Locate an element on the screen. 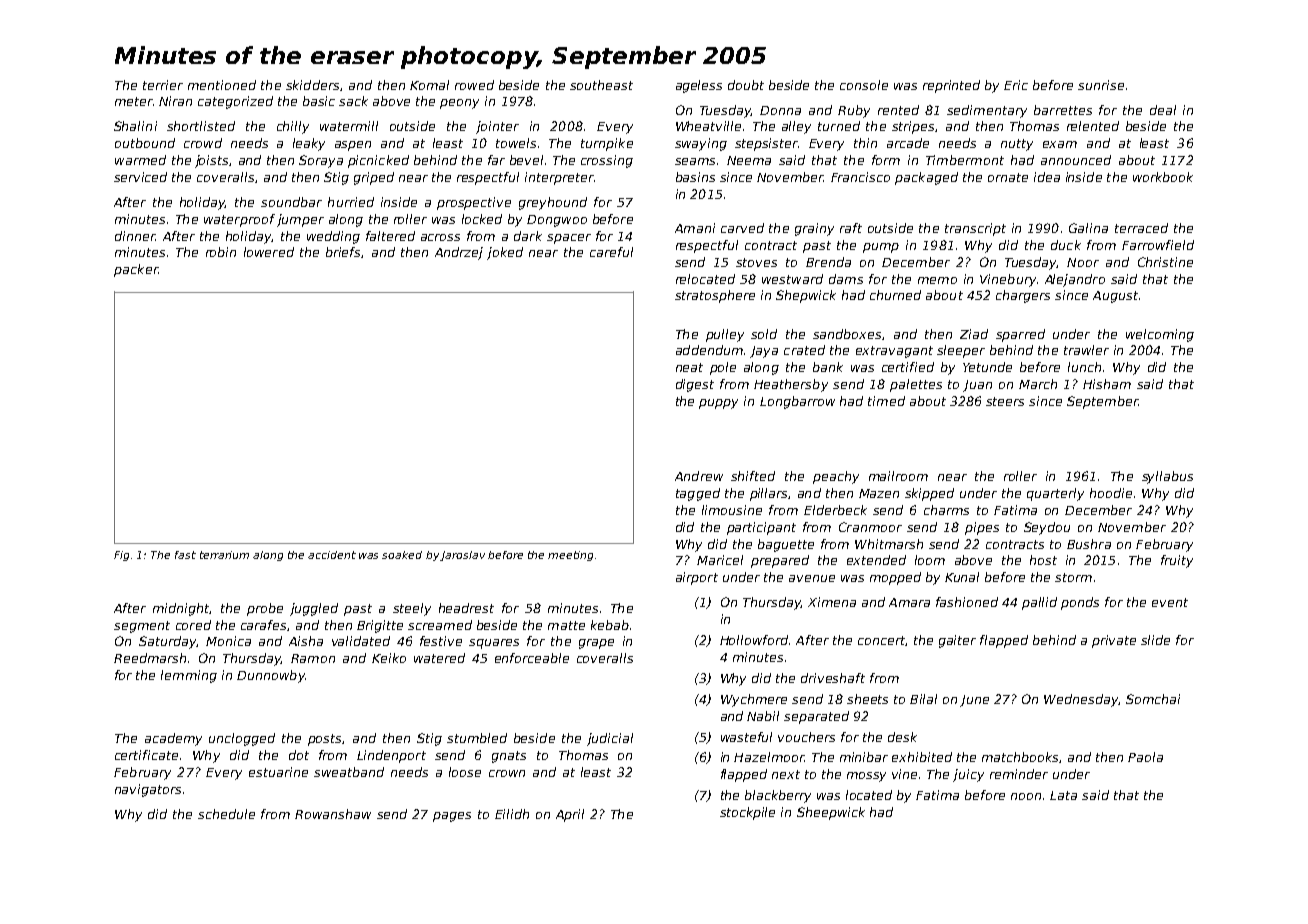  meter is located at coordinates (134, 101).
